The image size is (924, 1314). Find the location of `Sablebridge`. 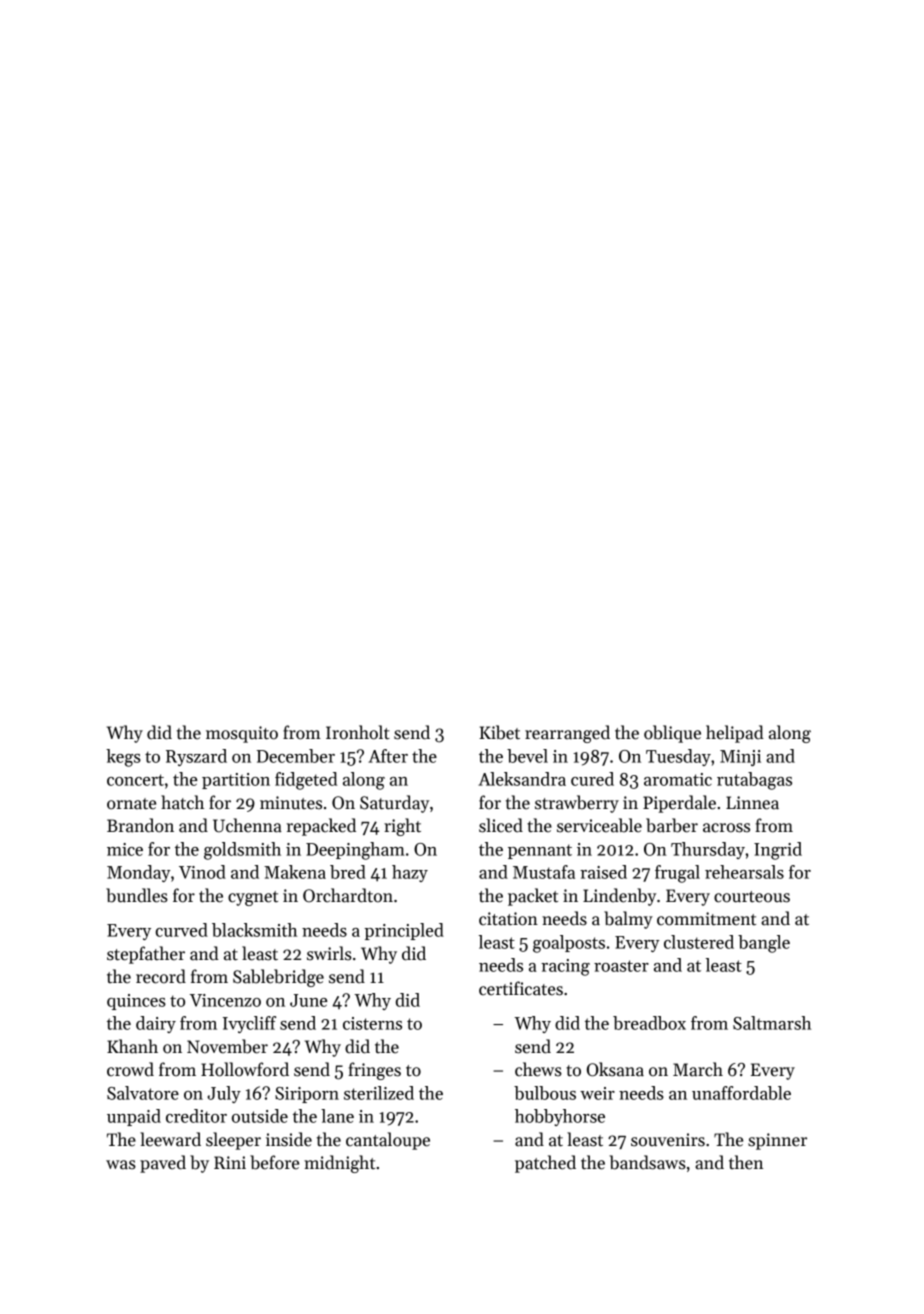

Sablebridge is located at coordinates (278, 978).
